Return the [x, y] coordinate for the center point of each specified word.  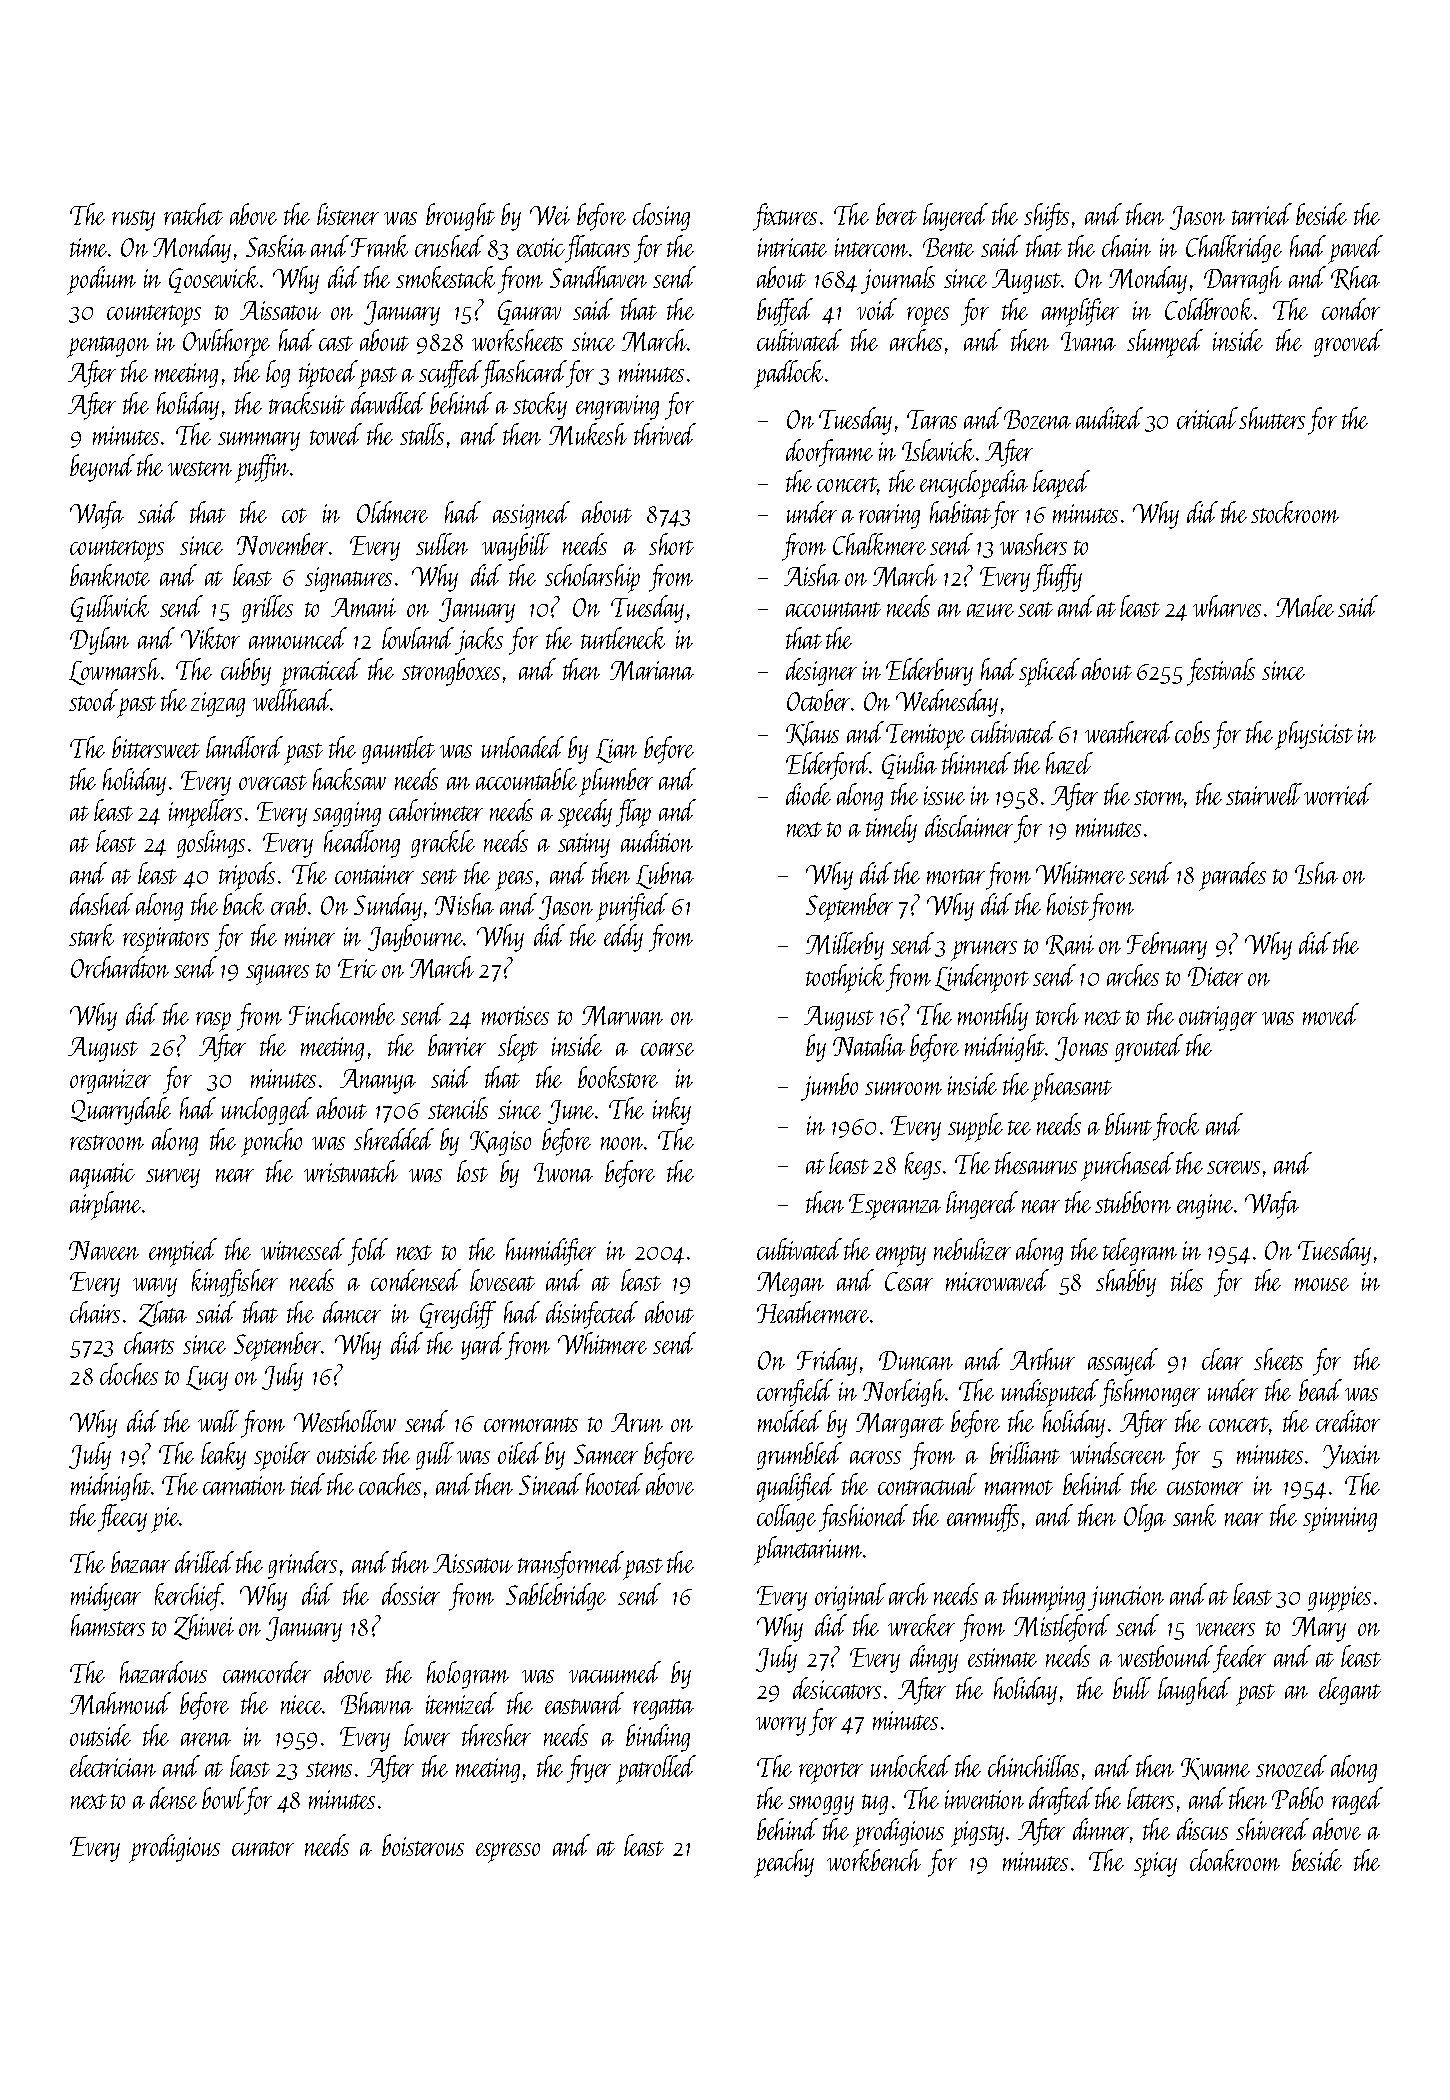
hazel [1069, 763]
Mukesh [588, 434]
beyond [102, 468]
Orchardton [120, 967]
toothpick [845, 978]
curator [263, 1848]
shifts [1046, 217]
